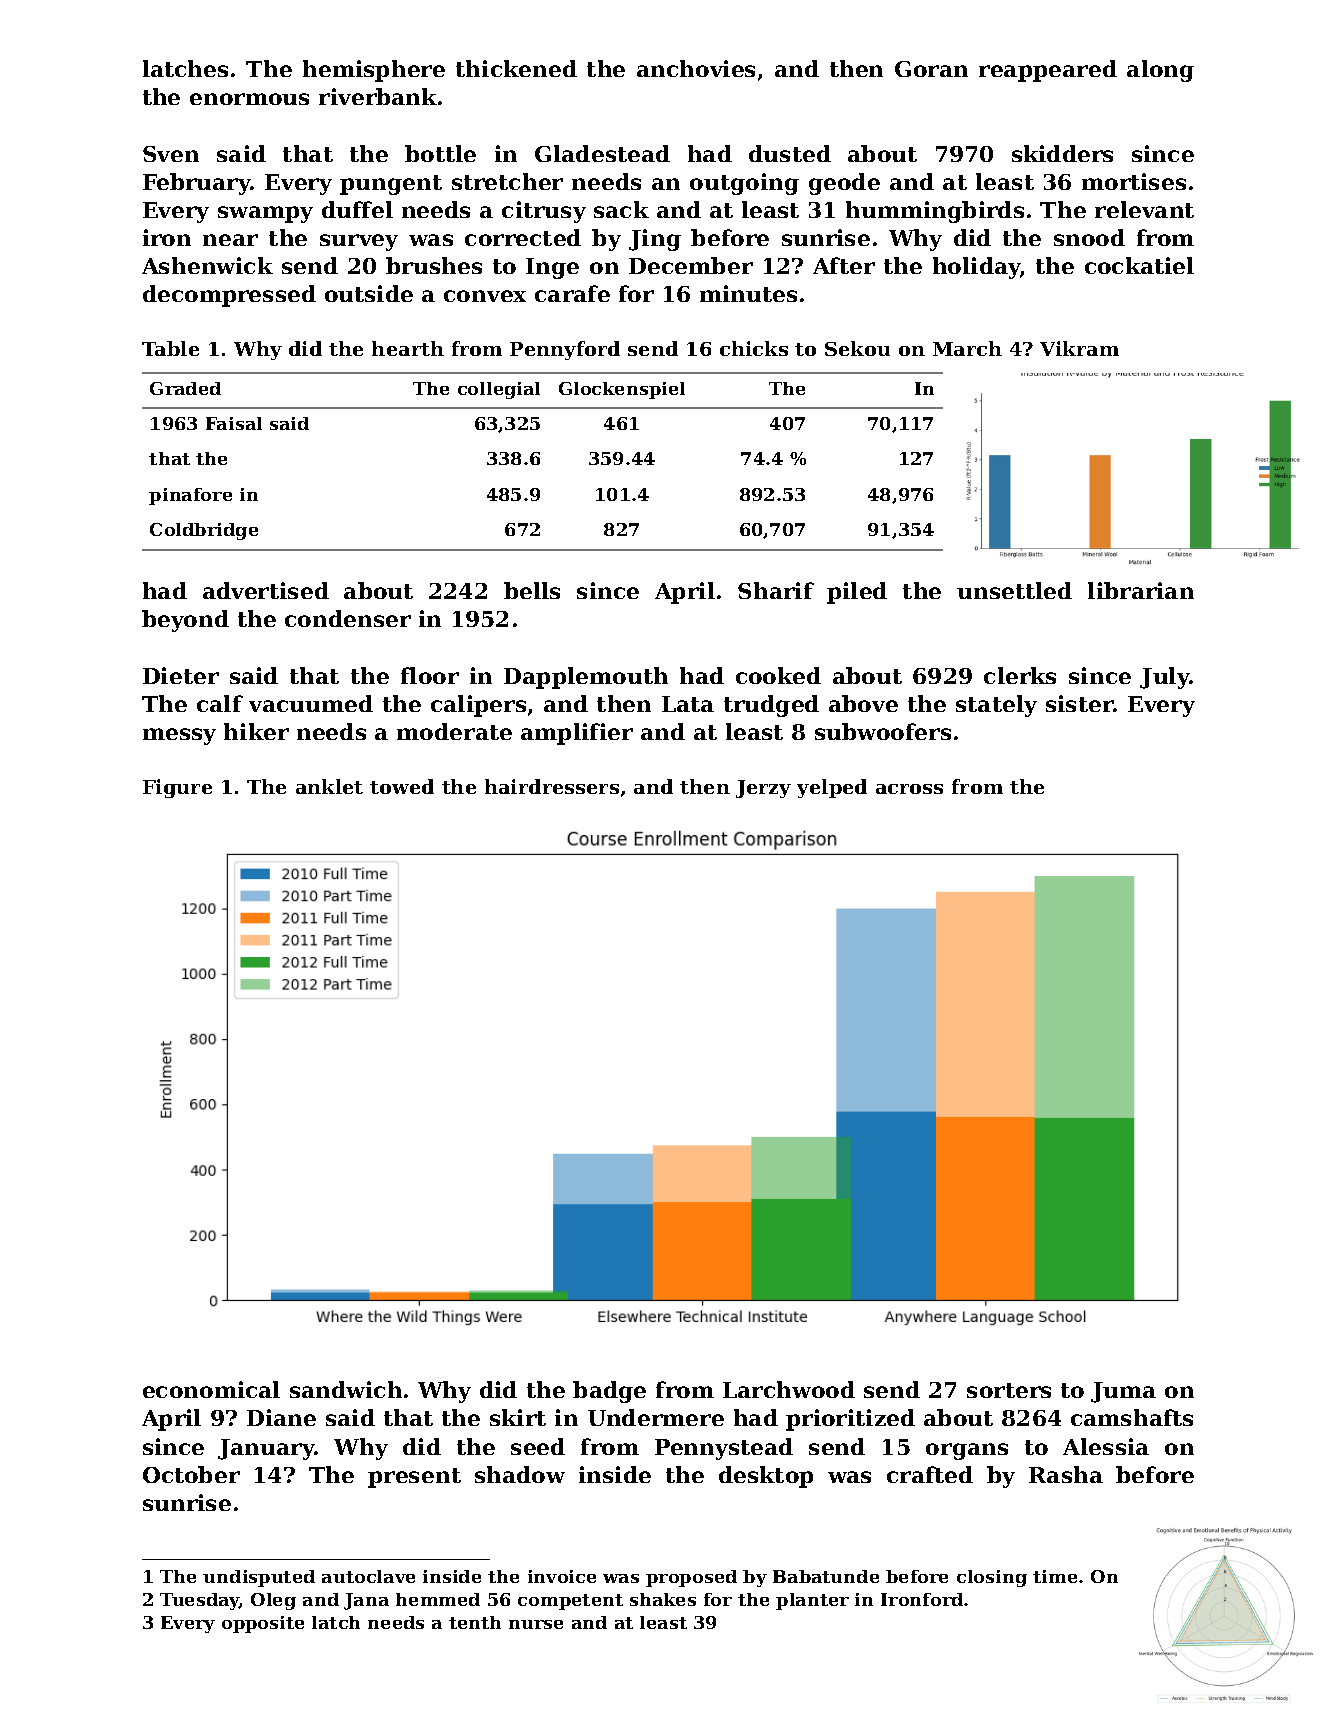  Describe the element at coordinates (1079, 348) in the screenshot. I see `Vikram` at that location.
